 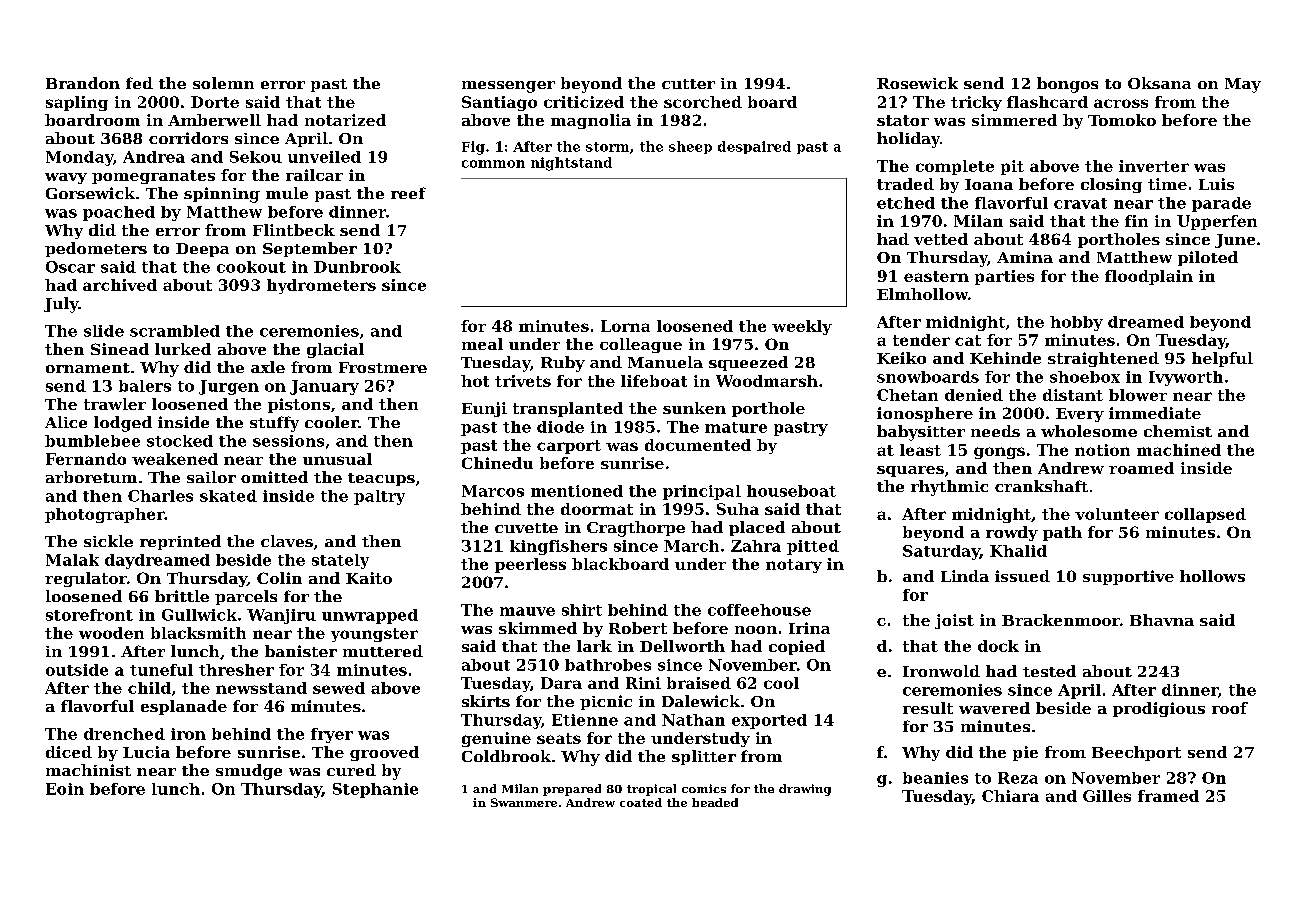 I want to click on Rosewick, so click(x=917, y=83).
